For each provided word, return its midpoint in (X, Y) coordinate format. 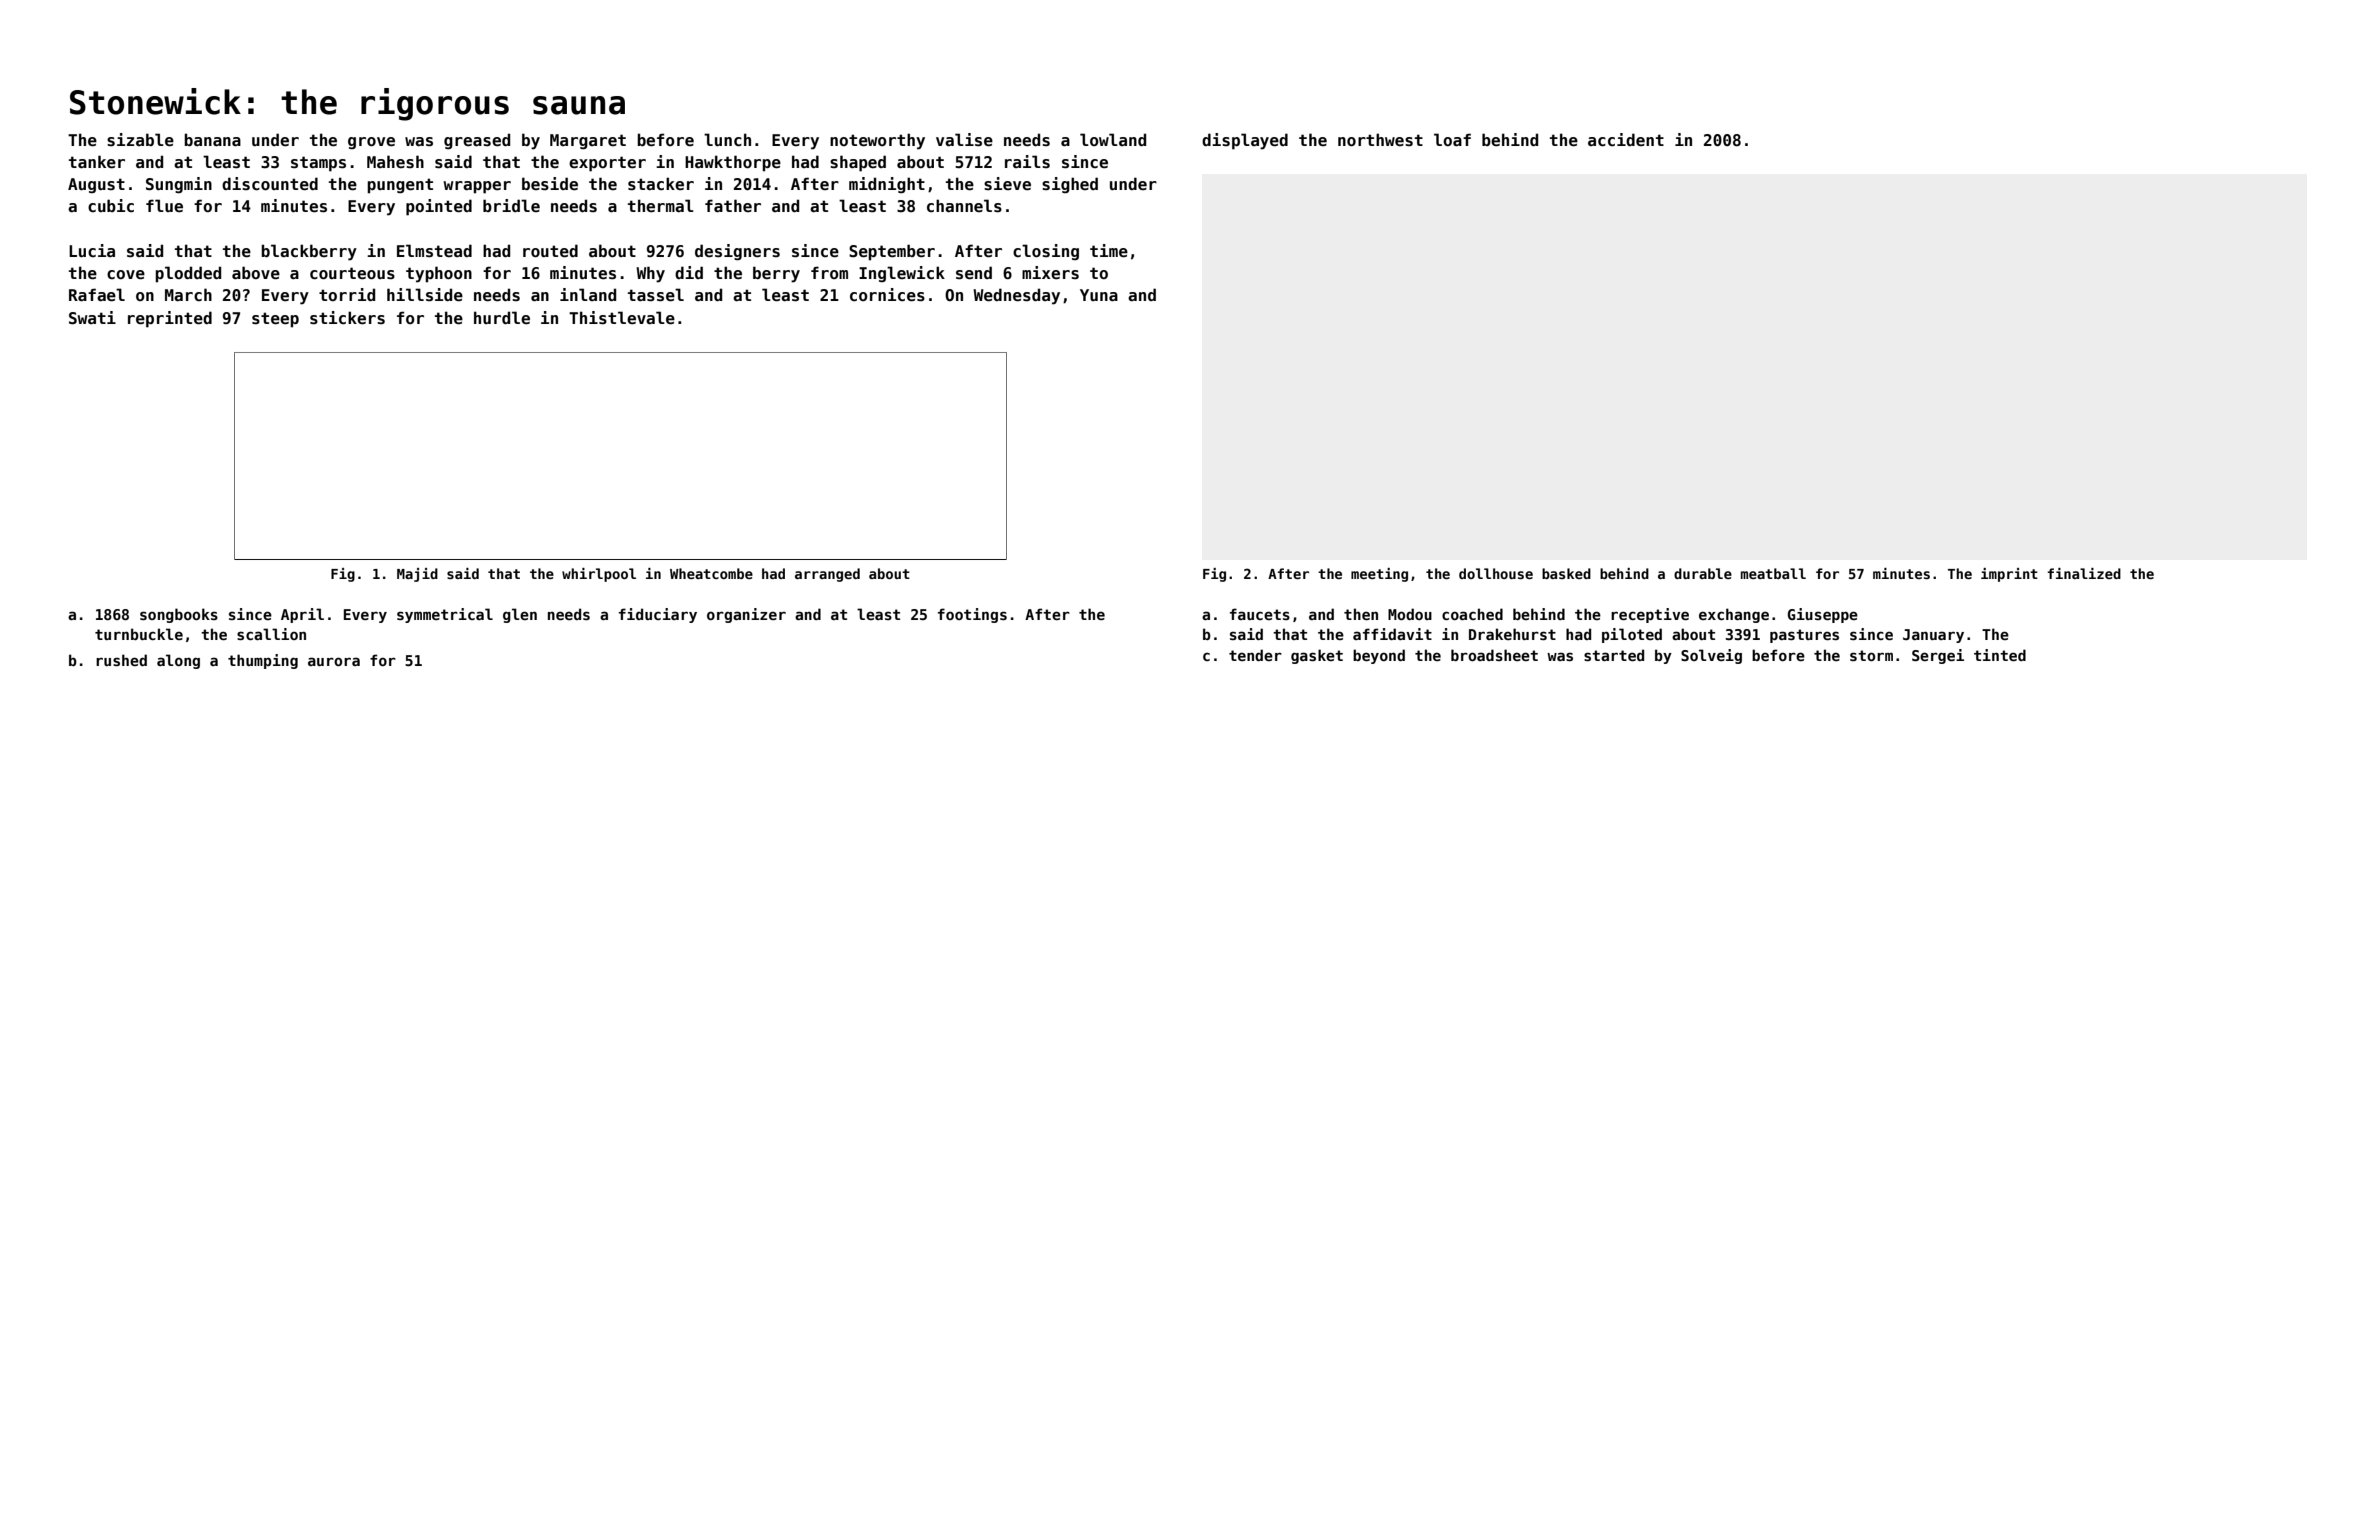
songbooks (179, 615)
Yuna (1099, 295)
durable (1703, 573)
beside (550, 184)
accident (1626, 140)
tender (1255, 655)
